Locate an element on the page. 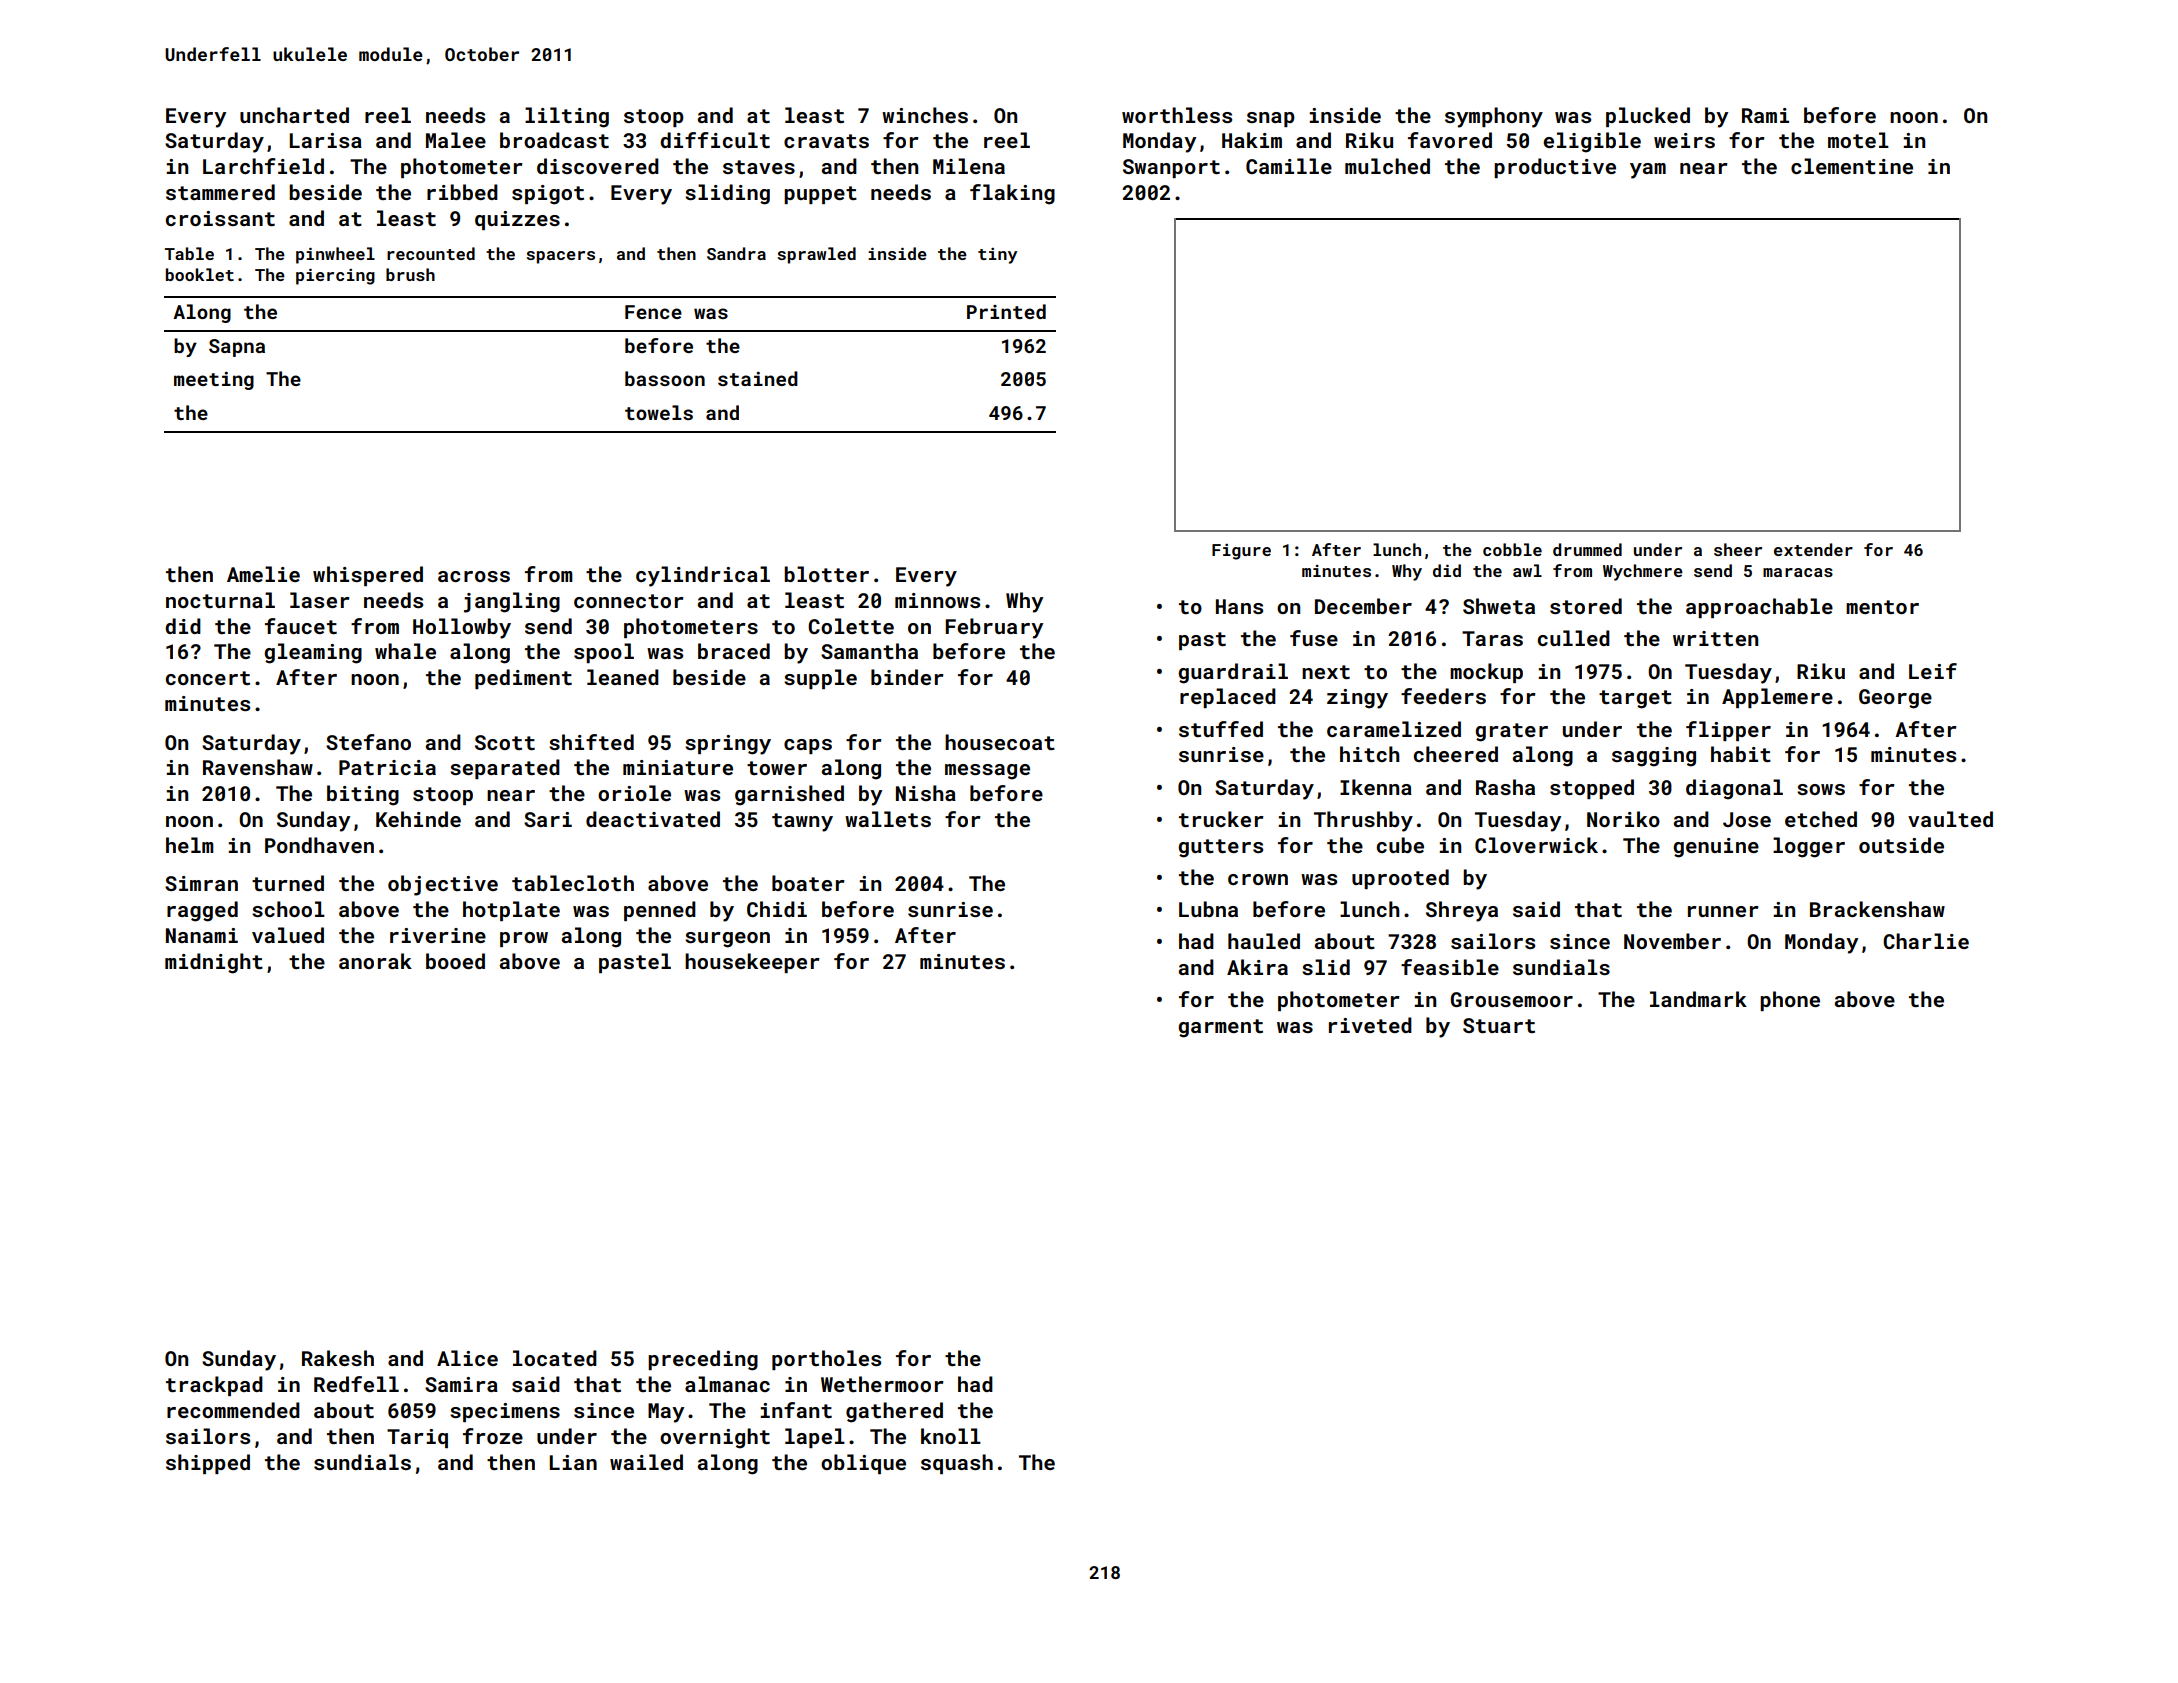  landmark is located at coordinates (1698, 999).
